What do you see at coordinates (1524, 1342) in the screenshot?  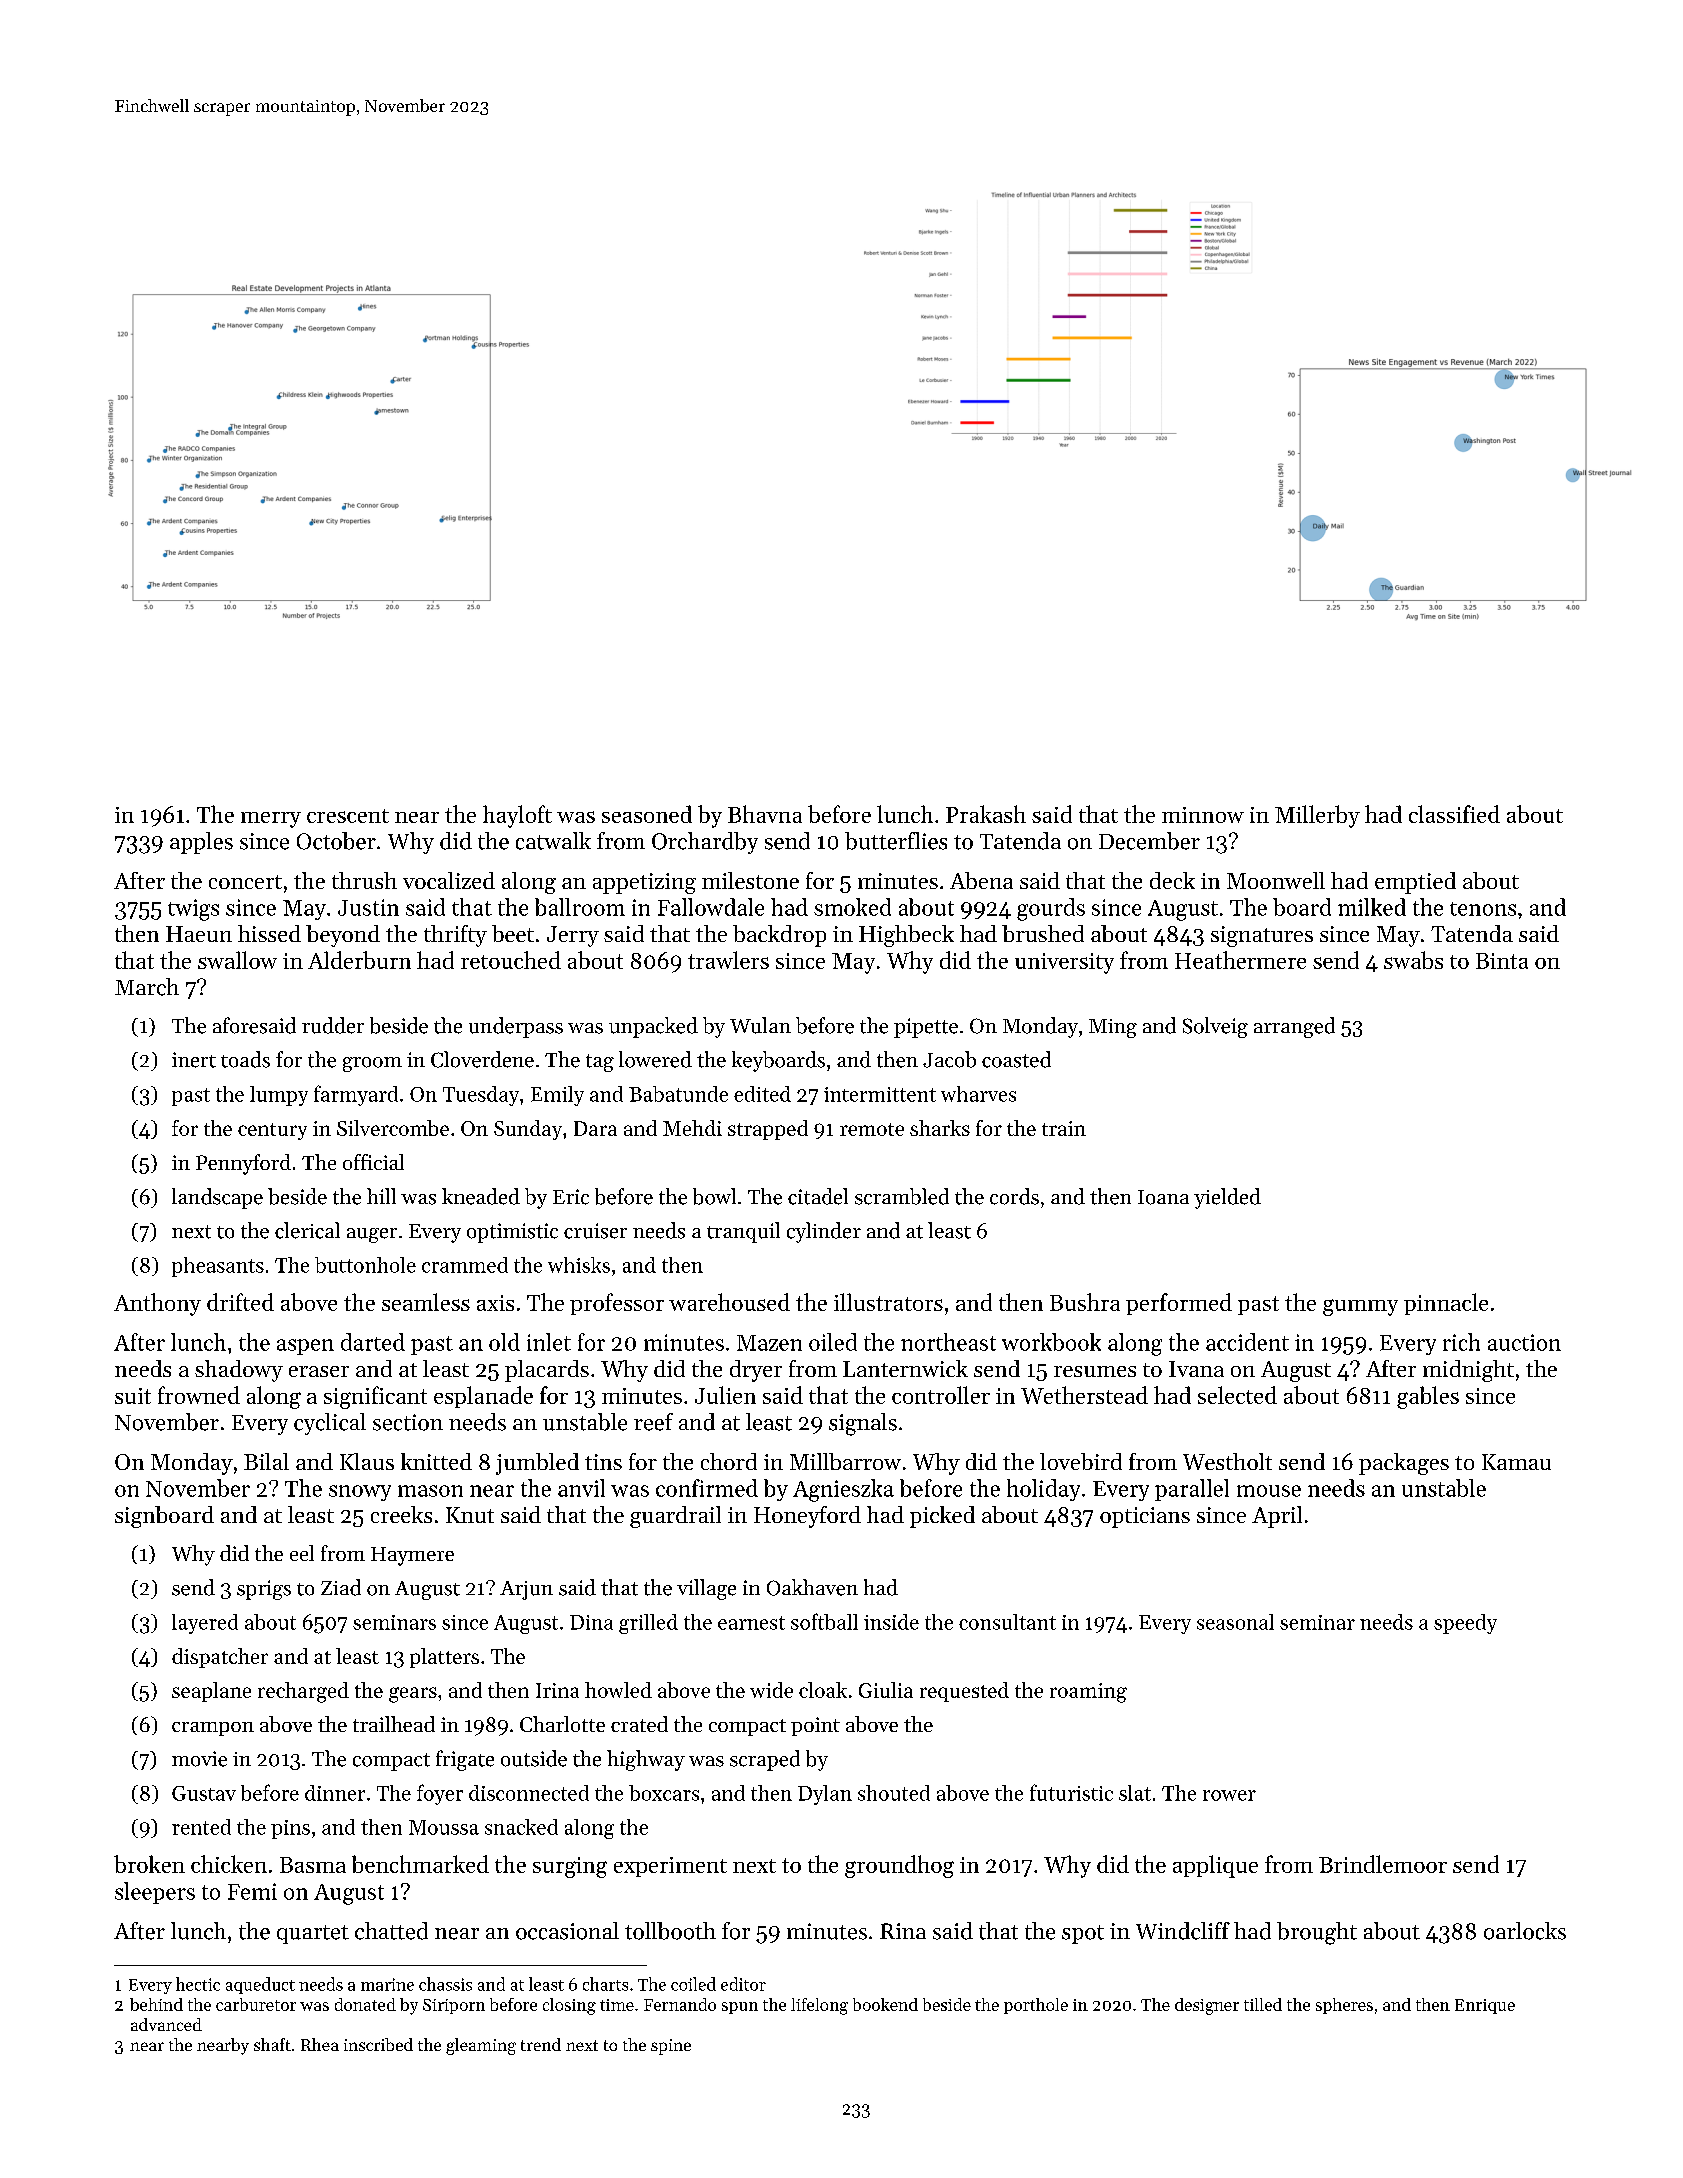 I see `auction` at bounding box center [1524, 1342].
